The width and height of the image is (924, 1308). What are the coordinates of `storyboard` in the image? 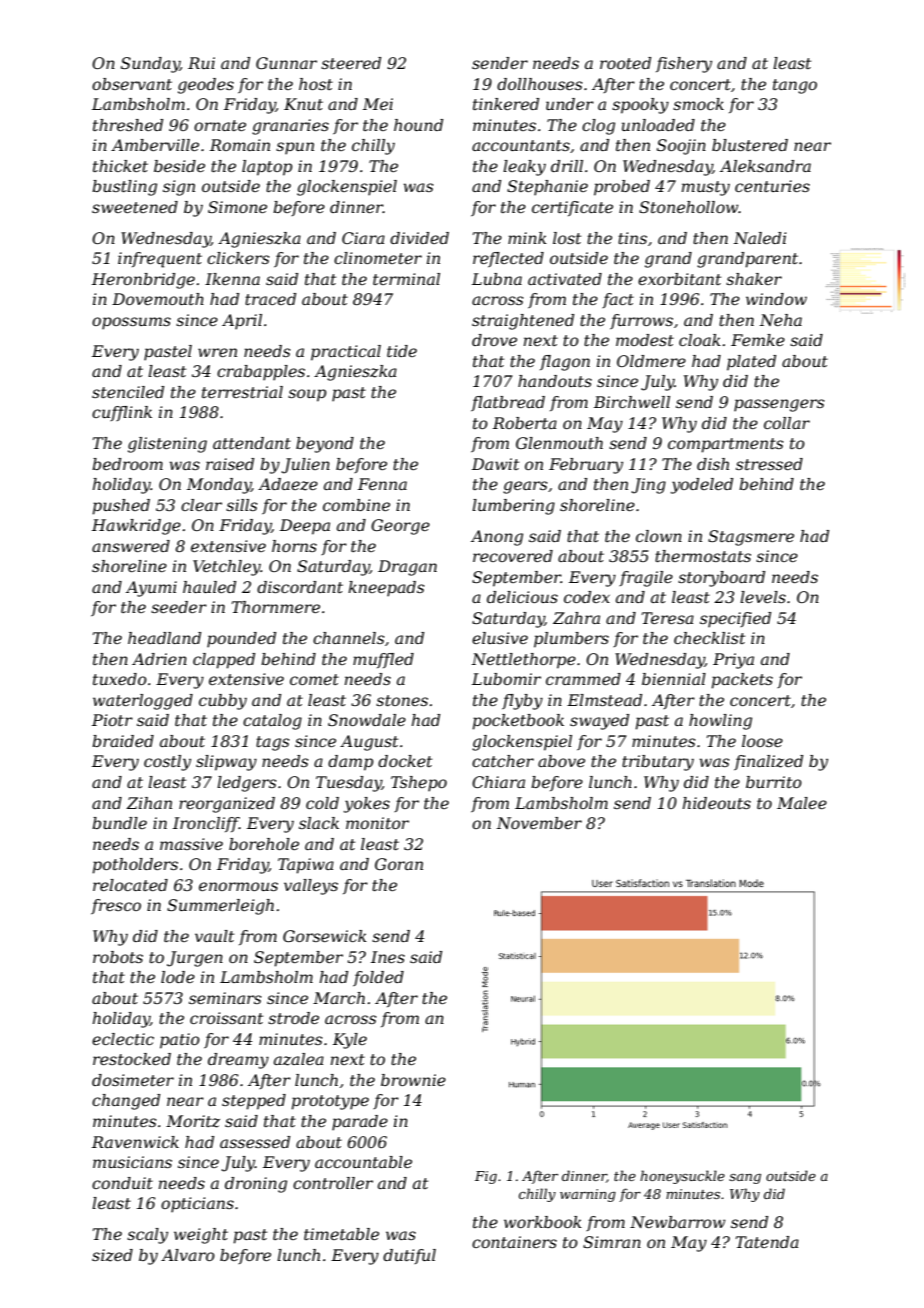 It's located at (721, 579).
